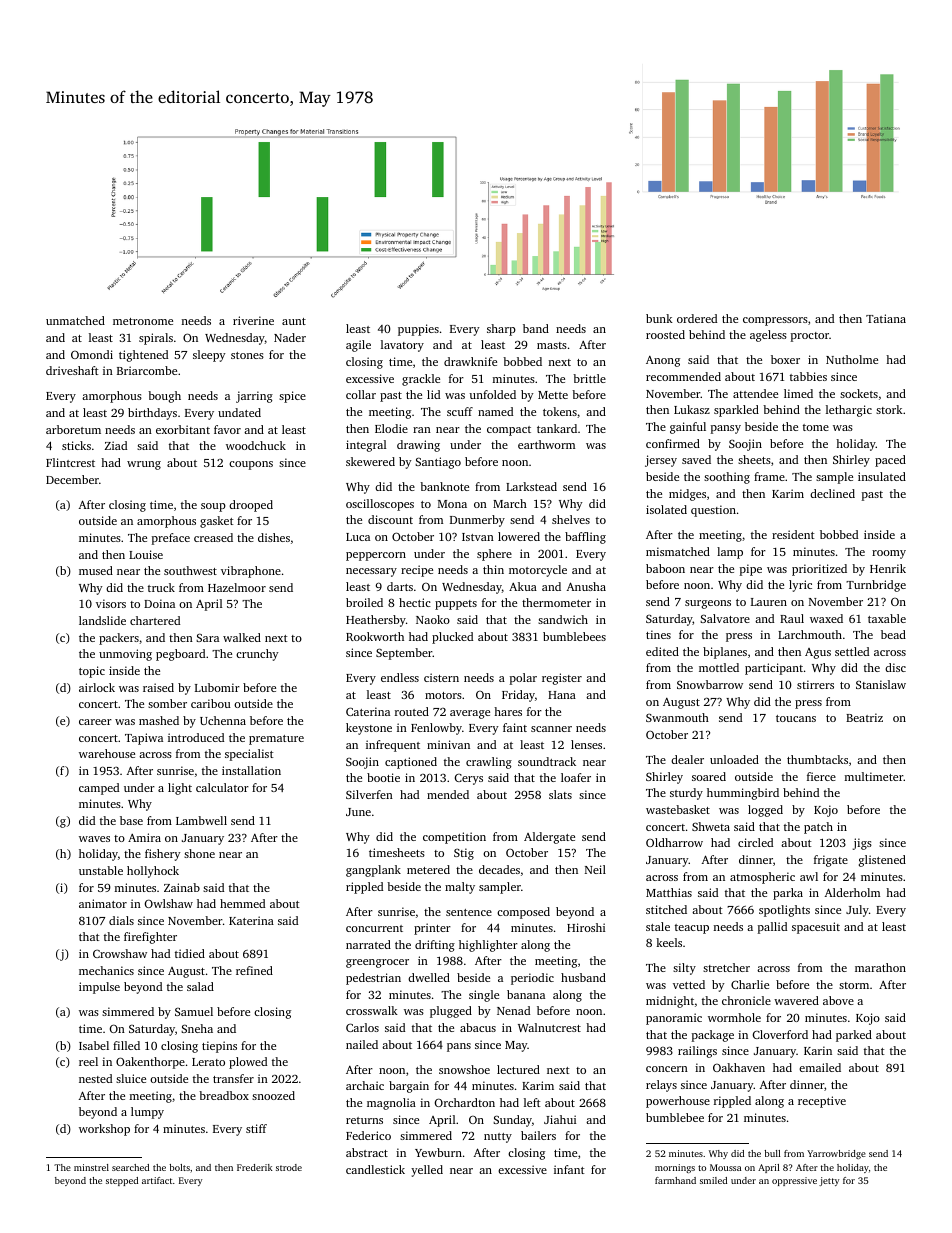 This screenshot has height=1233, width=952. Describe the element at coordinates (95, 722) in the screenshot. I see `career` at that location.
